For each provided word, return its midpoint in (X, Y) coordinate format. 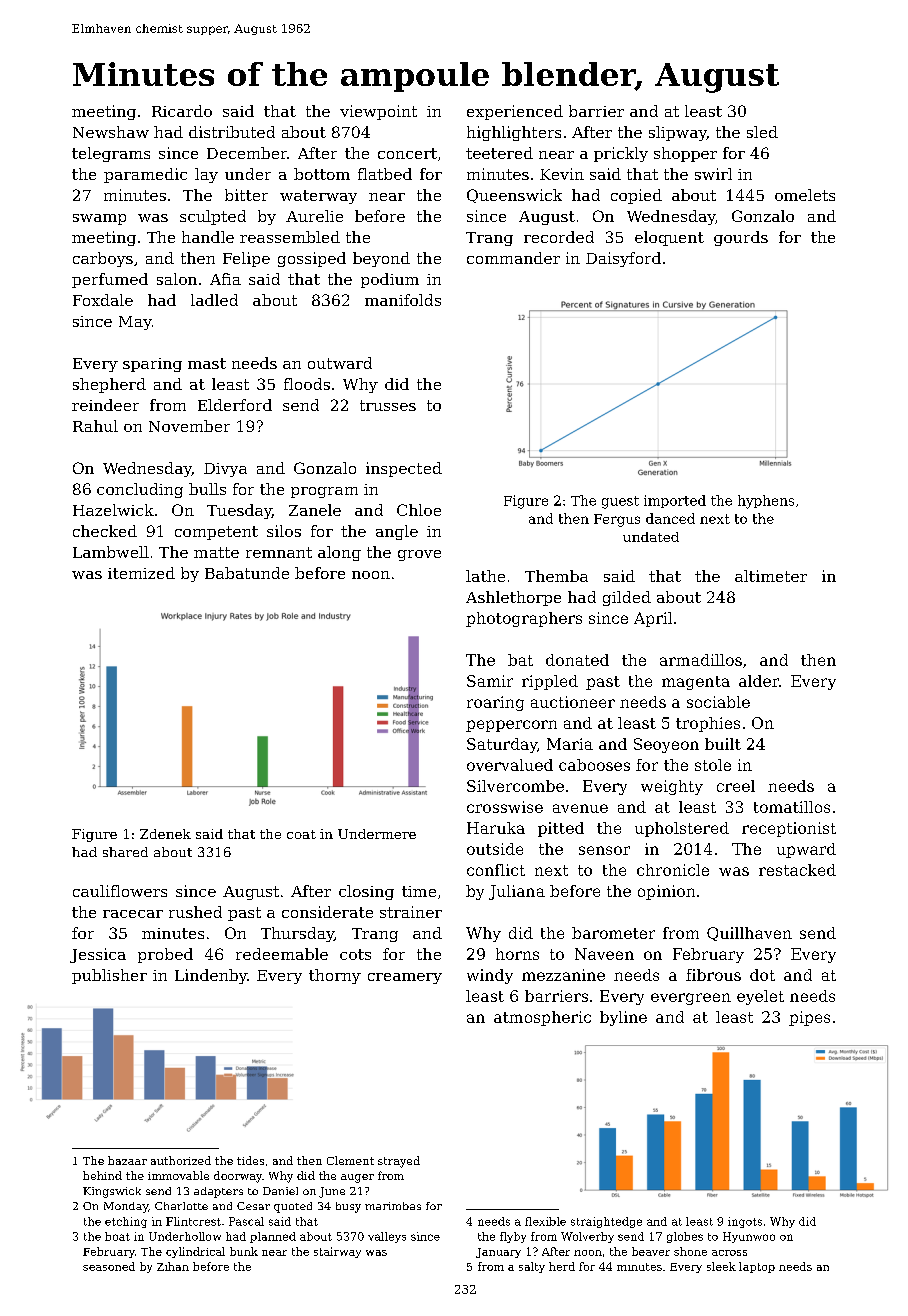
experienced (515, 112)
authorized (181, 1160)
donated (577, 660)
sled (762, 132)
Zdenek (165, 834)
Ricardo (182, 111)
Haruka (496, 828)
